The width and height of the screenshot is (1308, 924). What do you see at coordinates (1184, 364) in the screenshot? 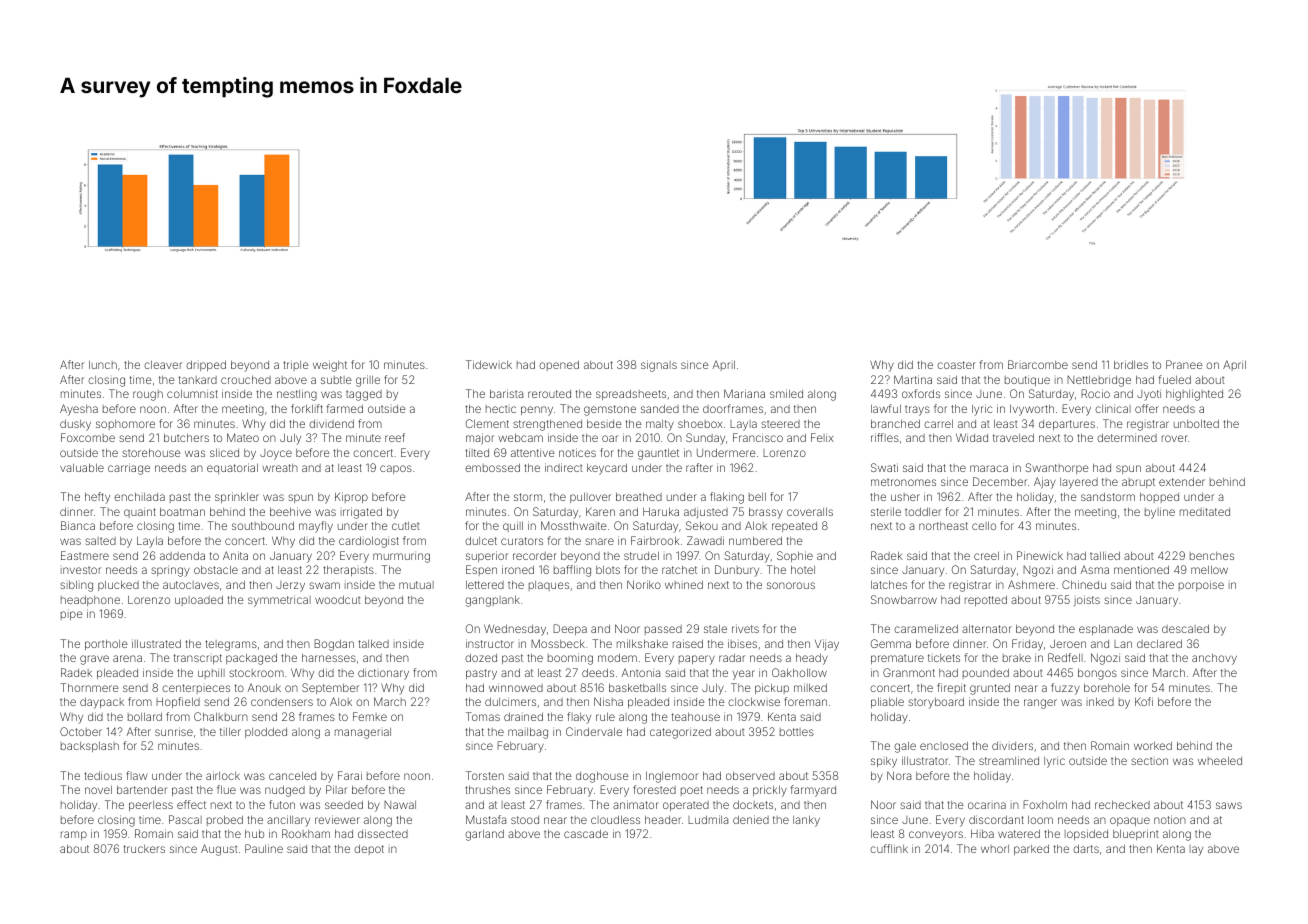
I see `Pranee` at bounding box center [1184, 364].
